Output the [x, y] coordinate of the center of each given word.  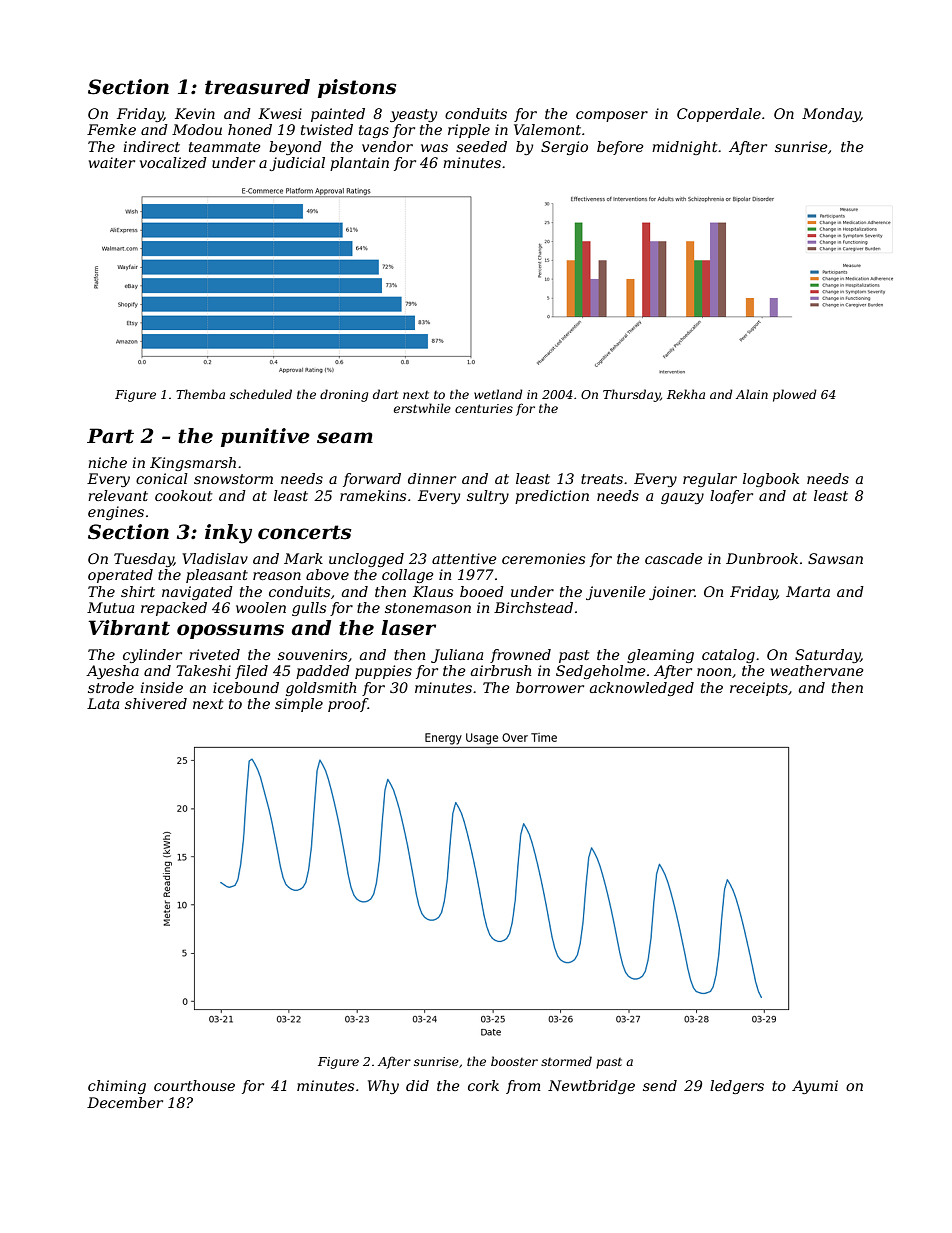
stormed [566, 1061]
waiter [112, 162]
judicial [297, 164]
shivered [156, 703]
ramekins [373, 495]
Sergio [564, 148]
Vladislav [215, 558]
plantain [359, 164]
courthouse [194, 1085]
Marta [808, 591]
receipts [759, 689]
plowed [795, 395]
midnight [684, 148]
